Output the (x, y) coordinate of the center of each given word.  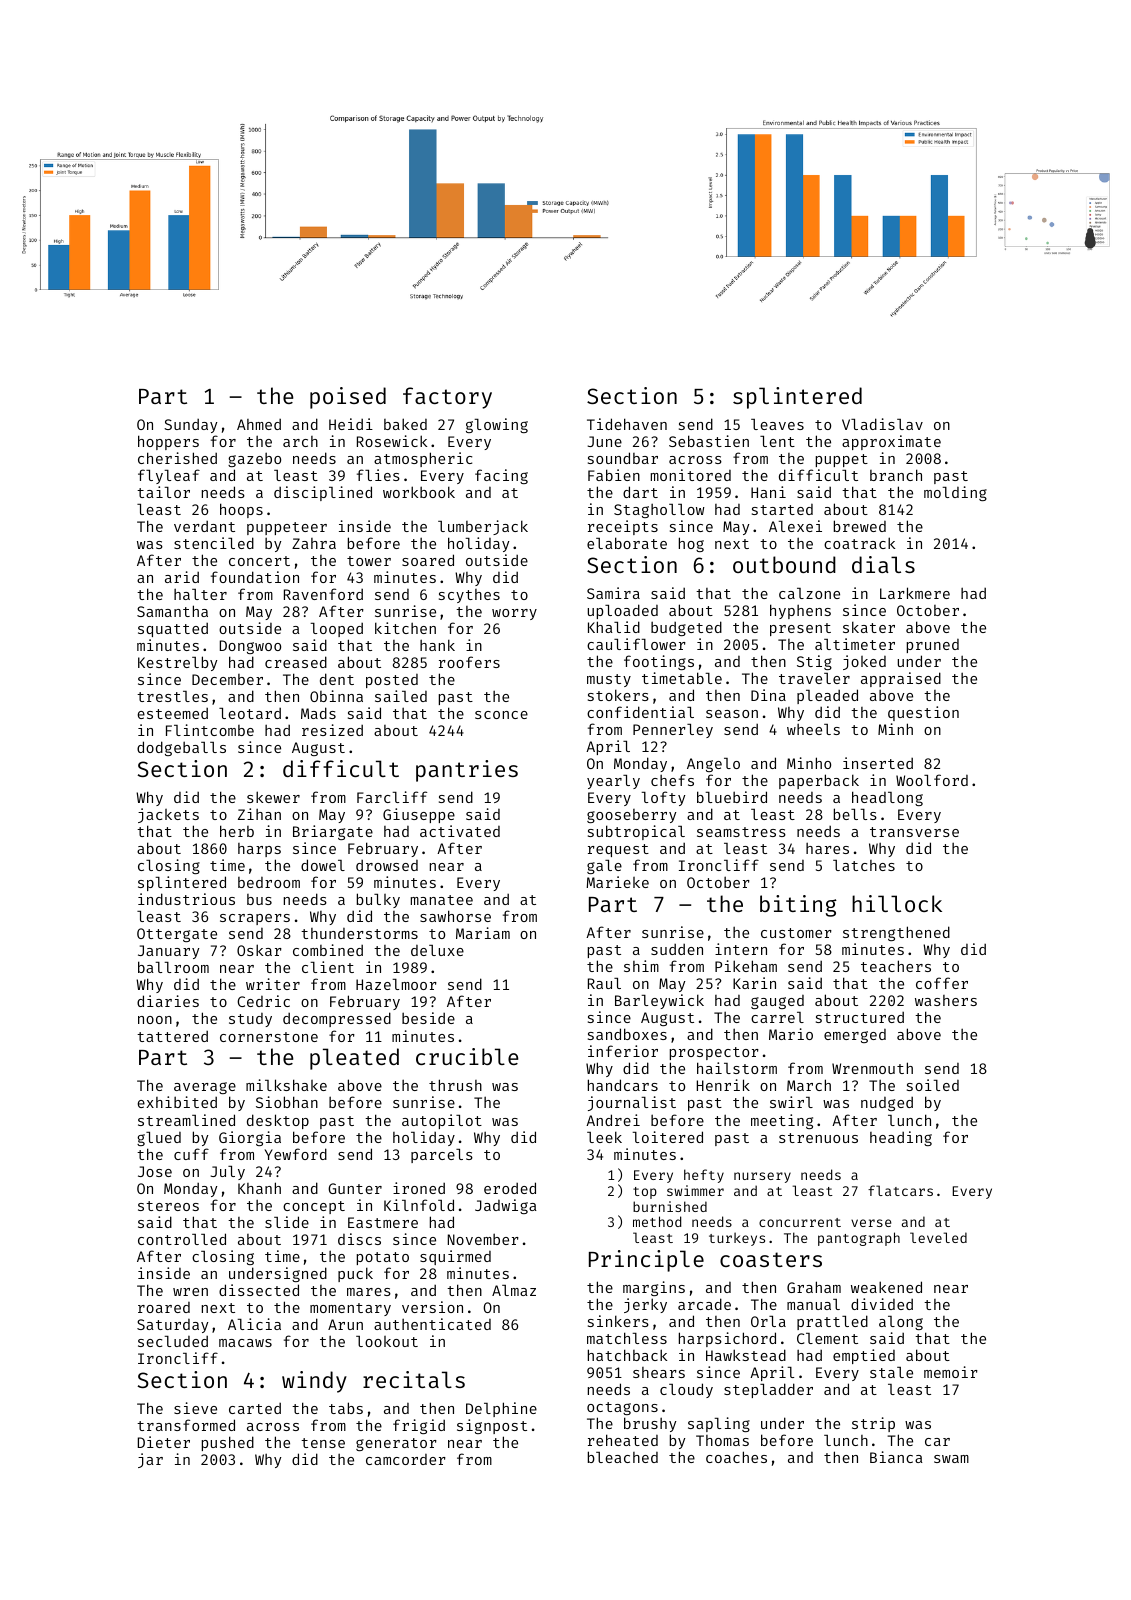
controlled (182, 1239)
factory (447, 398)
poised (348, 398)
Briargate (333, 832)
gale (604, 867)
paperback (819, 781)
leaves (777, 424)
